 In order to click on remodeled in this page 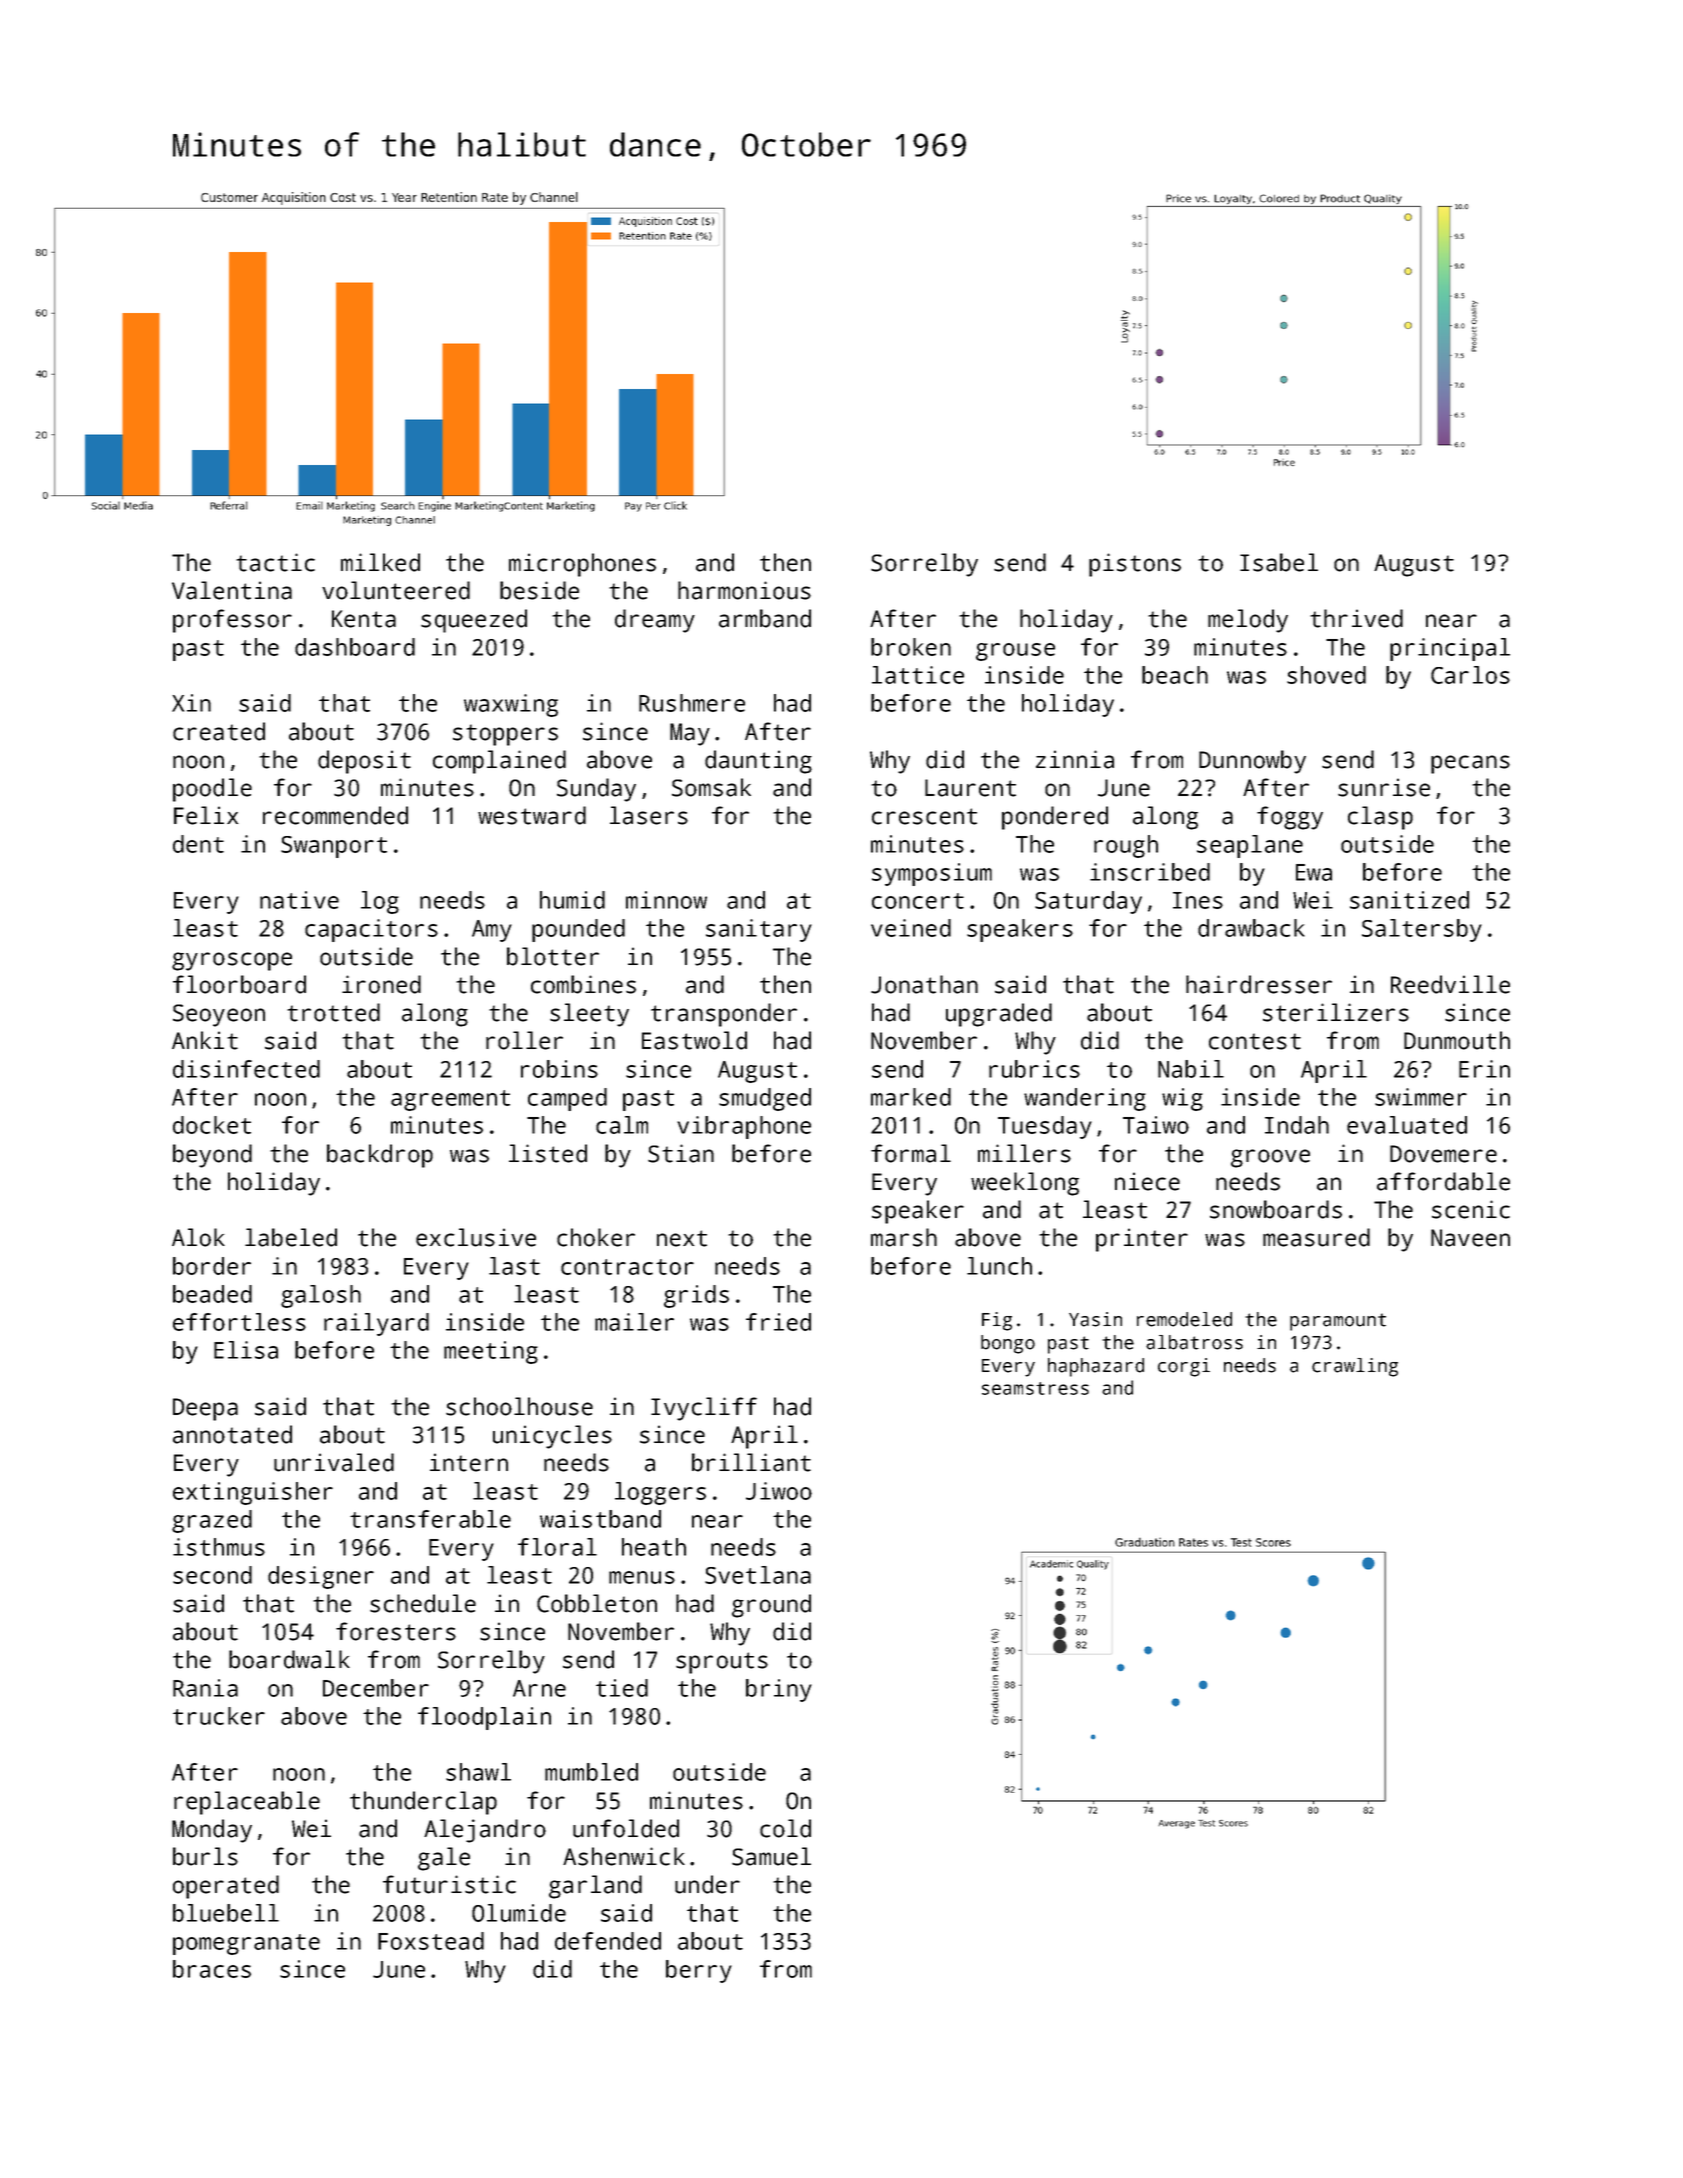, I will do `click(1184, 1319)`.
